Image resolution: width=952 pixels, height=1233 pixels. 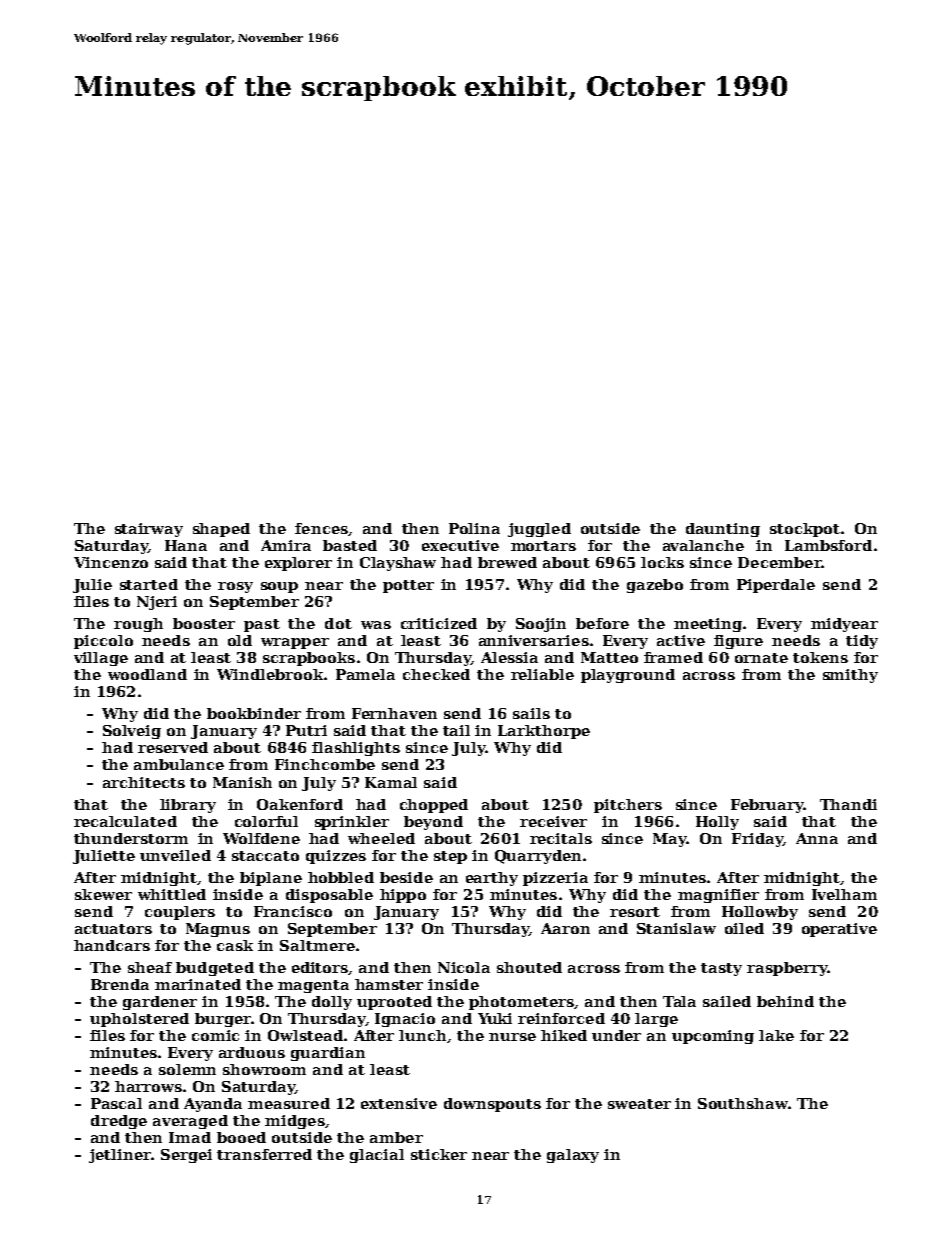 What do you see at coordinates (306, 730) in the screenshot?
I see `Putri` at bounding box center [306, 730].
